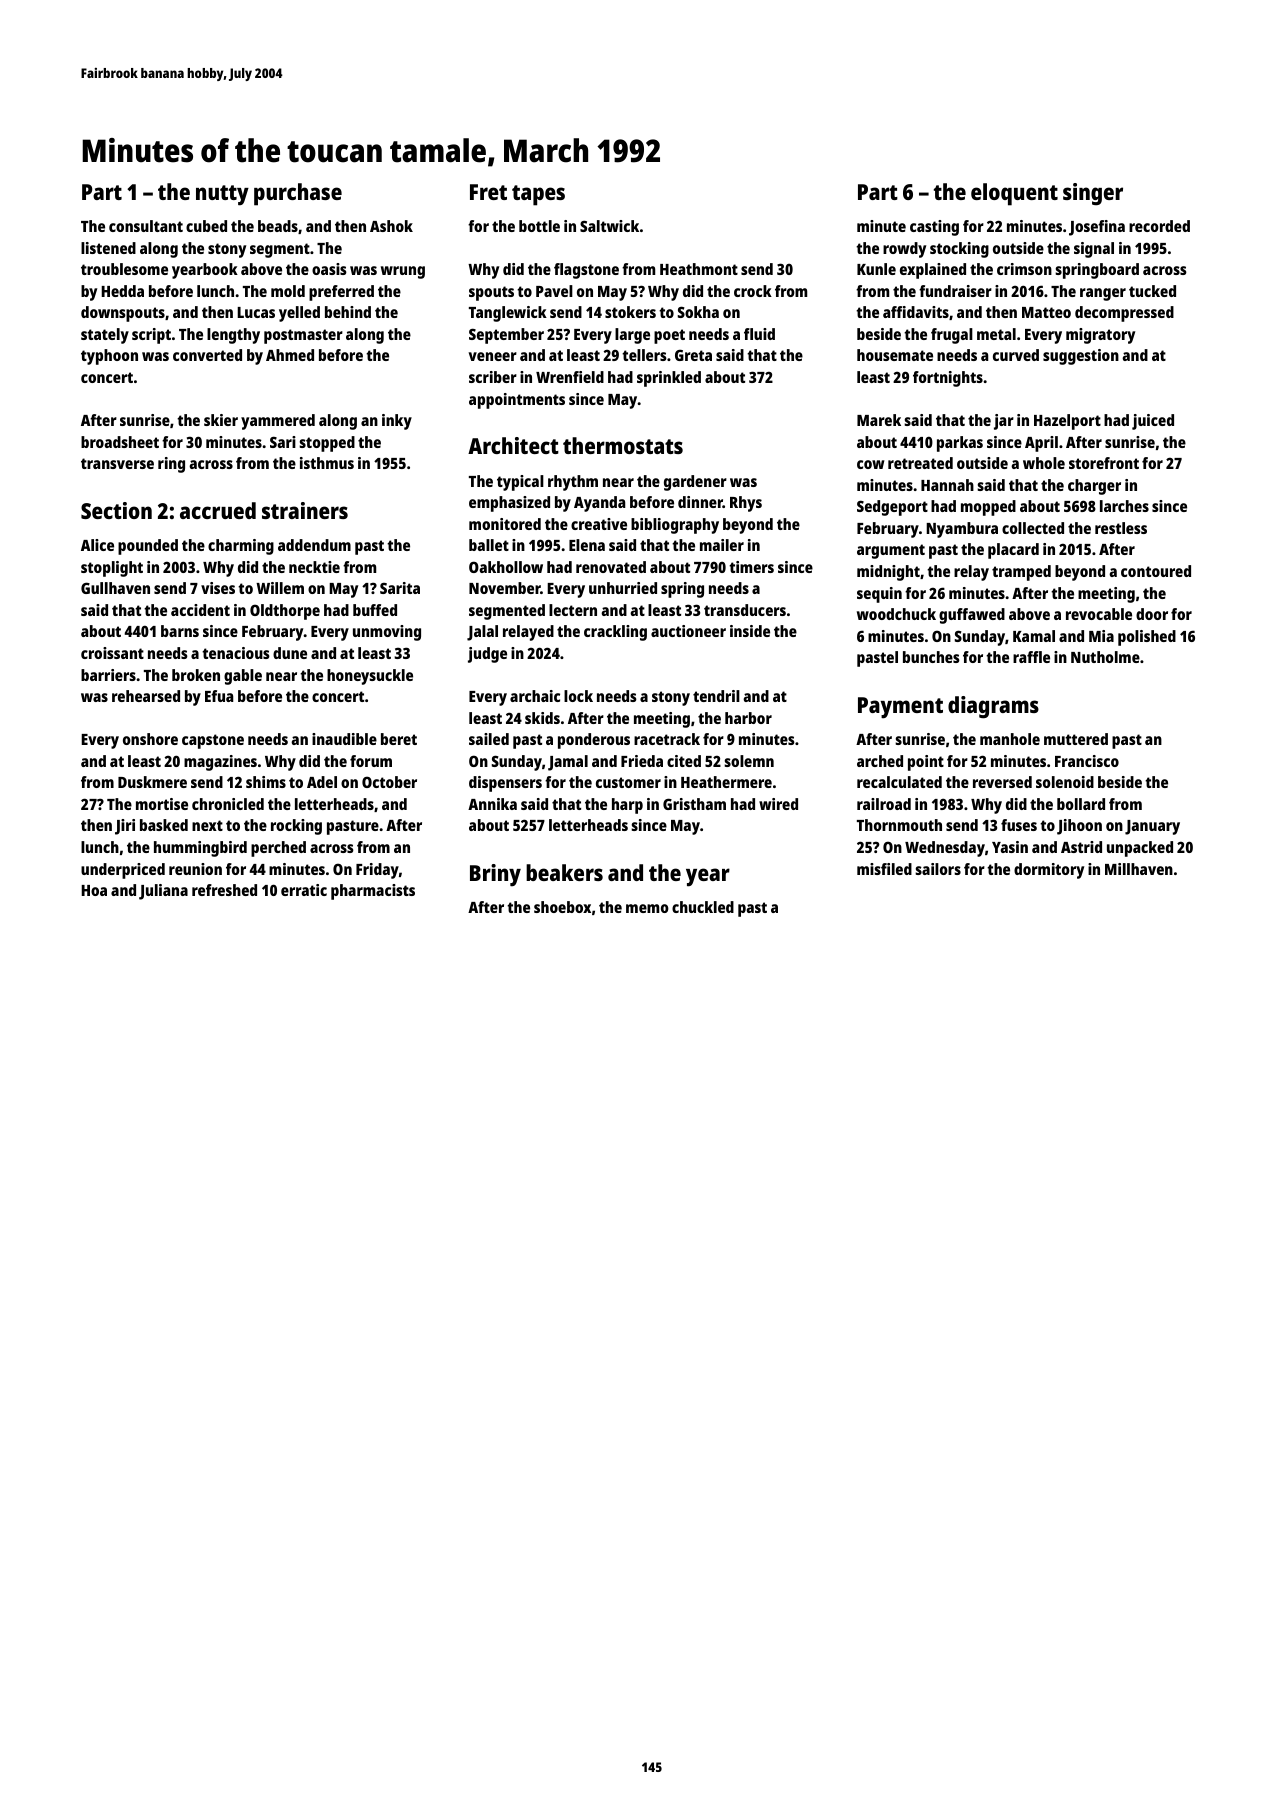 This document has width=1283, height=1814. Describe the element at coordinates (1014, 194) in the document. I see `eloquent` at that location.
